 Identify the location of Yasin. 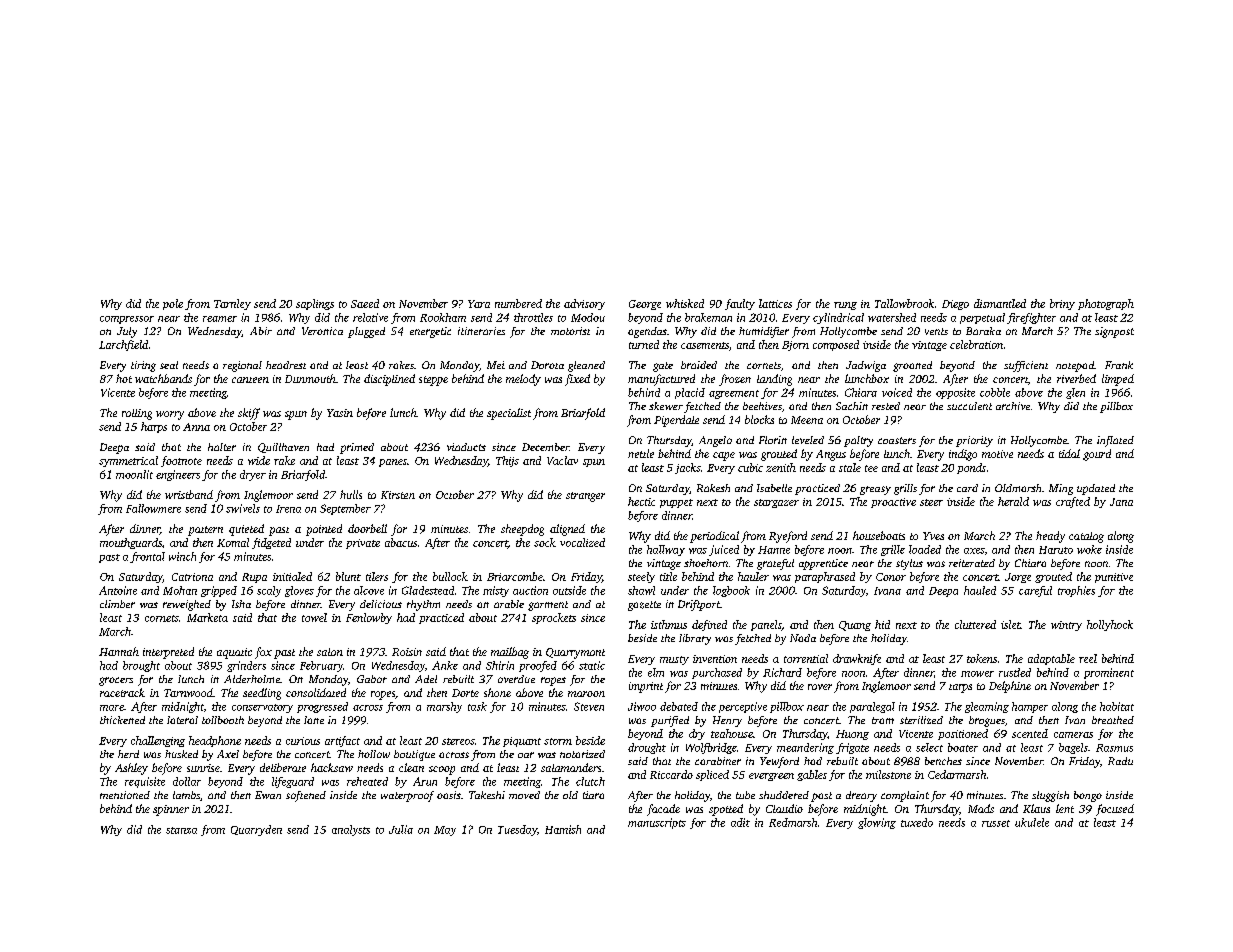
(340, 413).
